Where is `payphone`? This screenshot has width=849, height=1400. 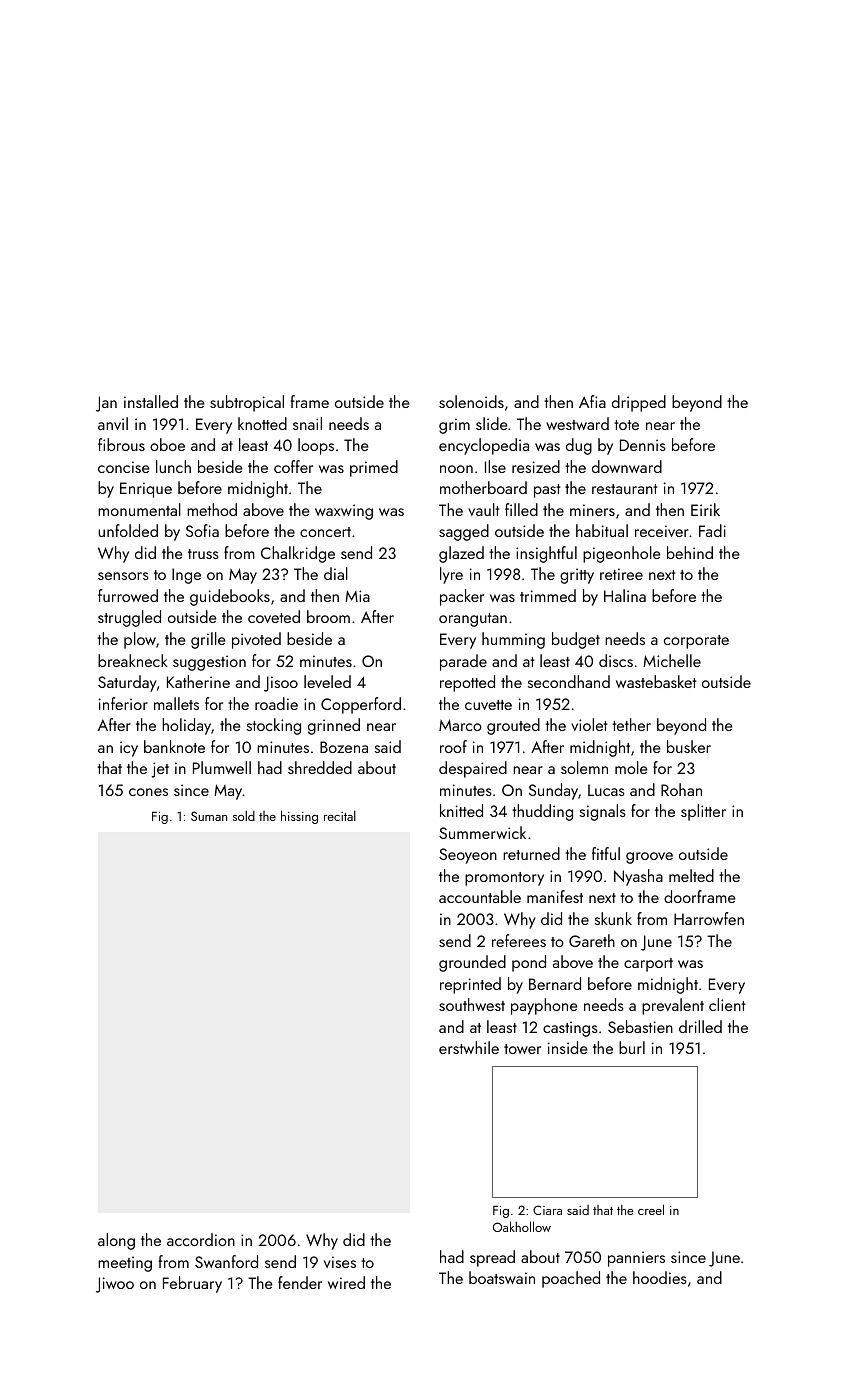
payphone is located at coordinates (544, 1006).
